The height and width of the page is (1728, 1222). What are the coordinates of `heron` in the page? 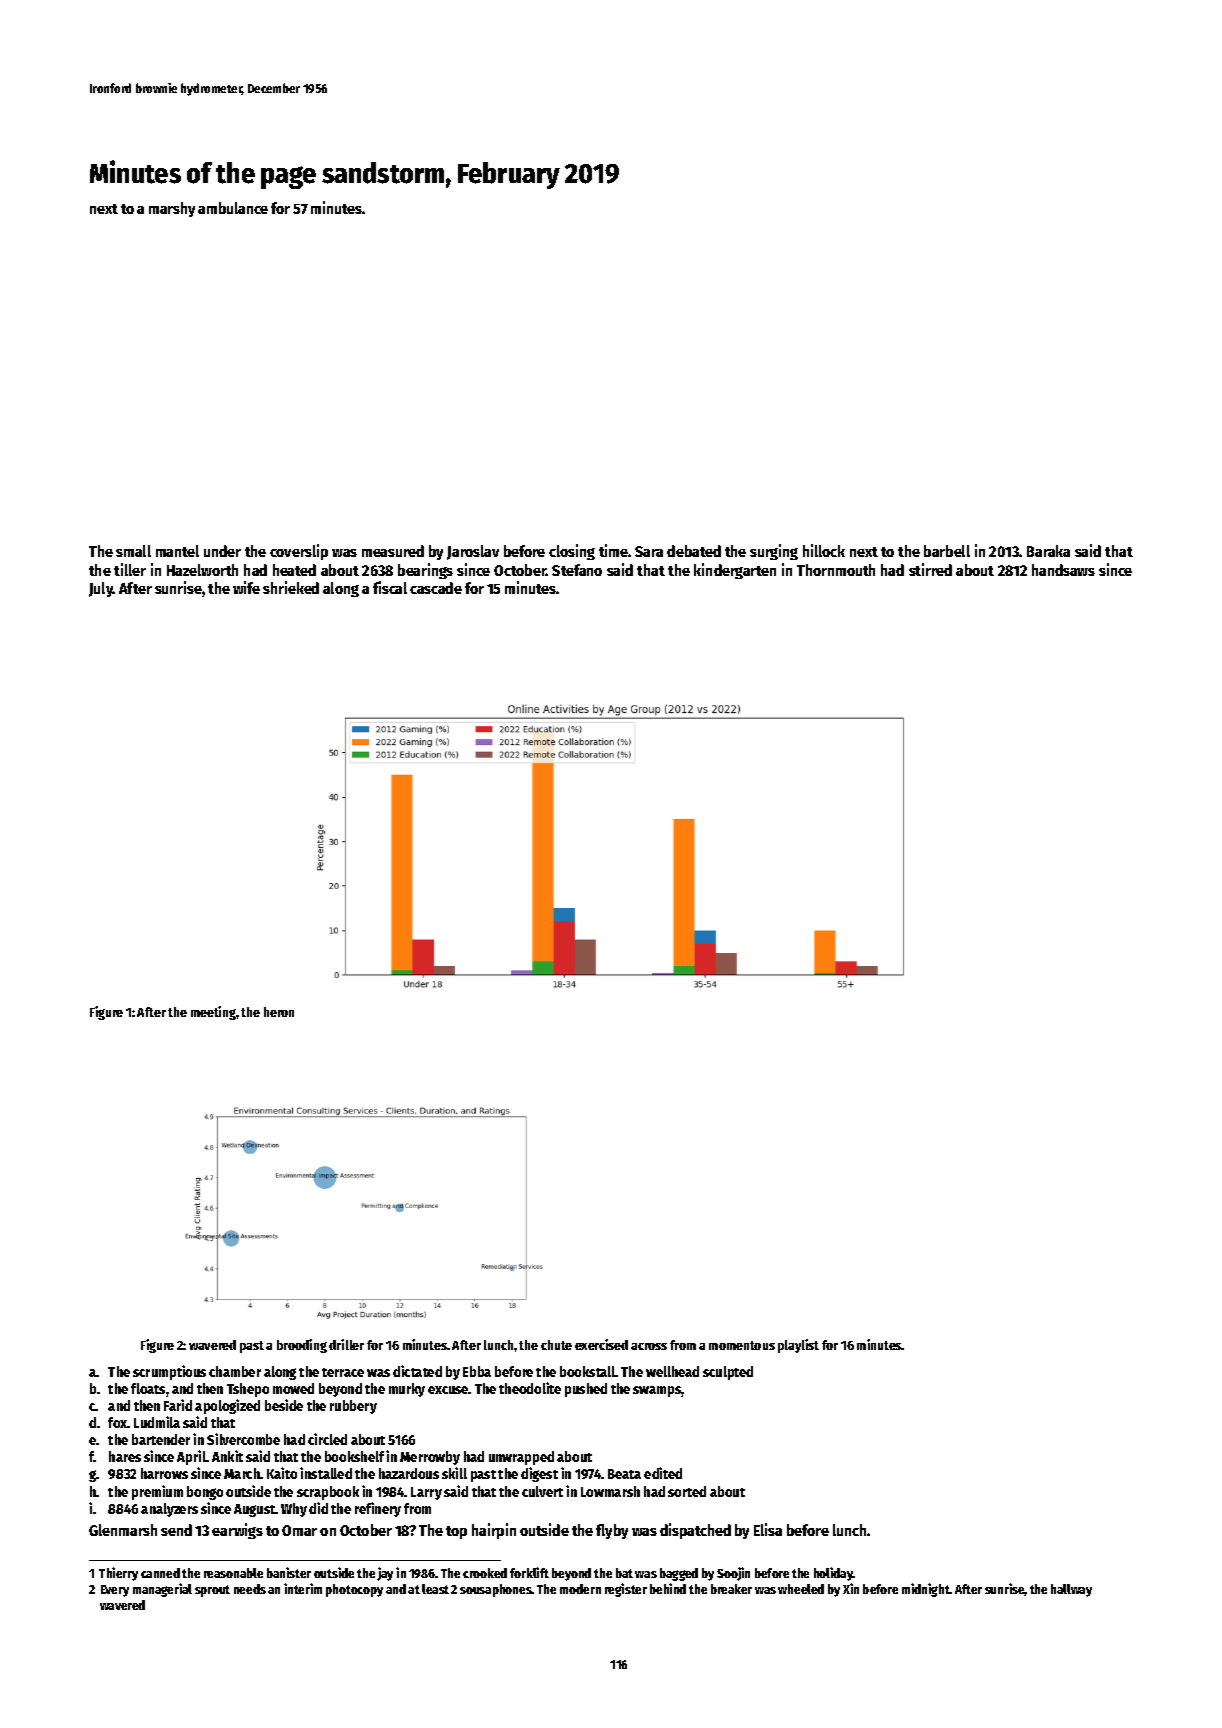 It's located at (279, 1012).
